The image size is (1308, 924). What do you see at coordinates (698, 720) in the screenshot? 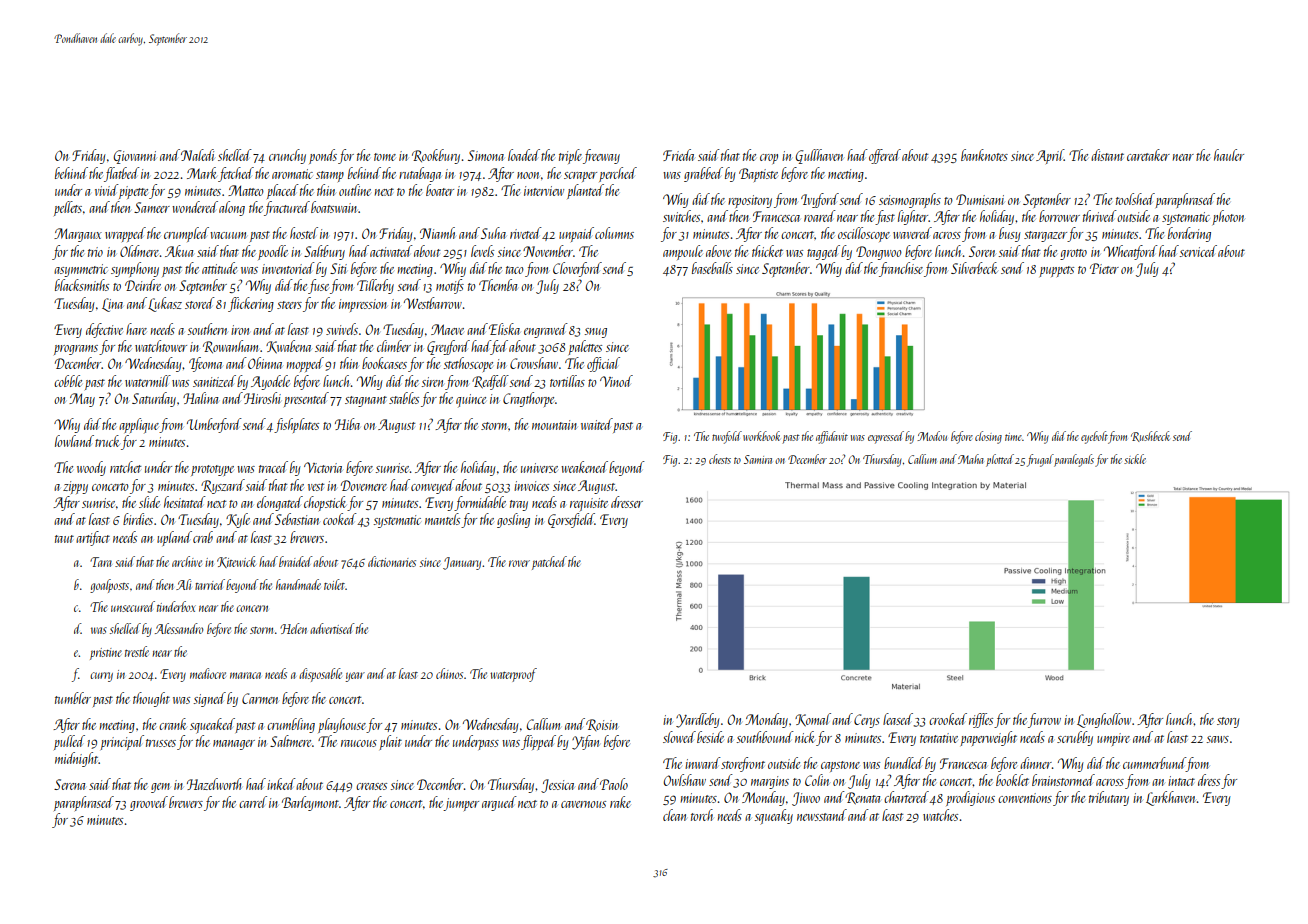
I see `Yardleby` at bounding box center [698, 720].
